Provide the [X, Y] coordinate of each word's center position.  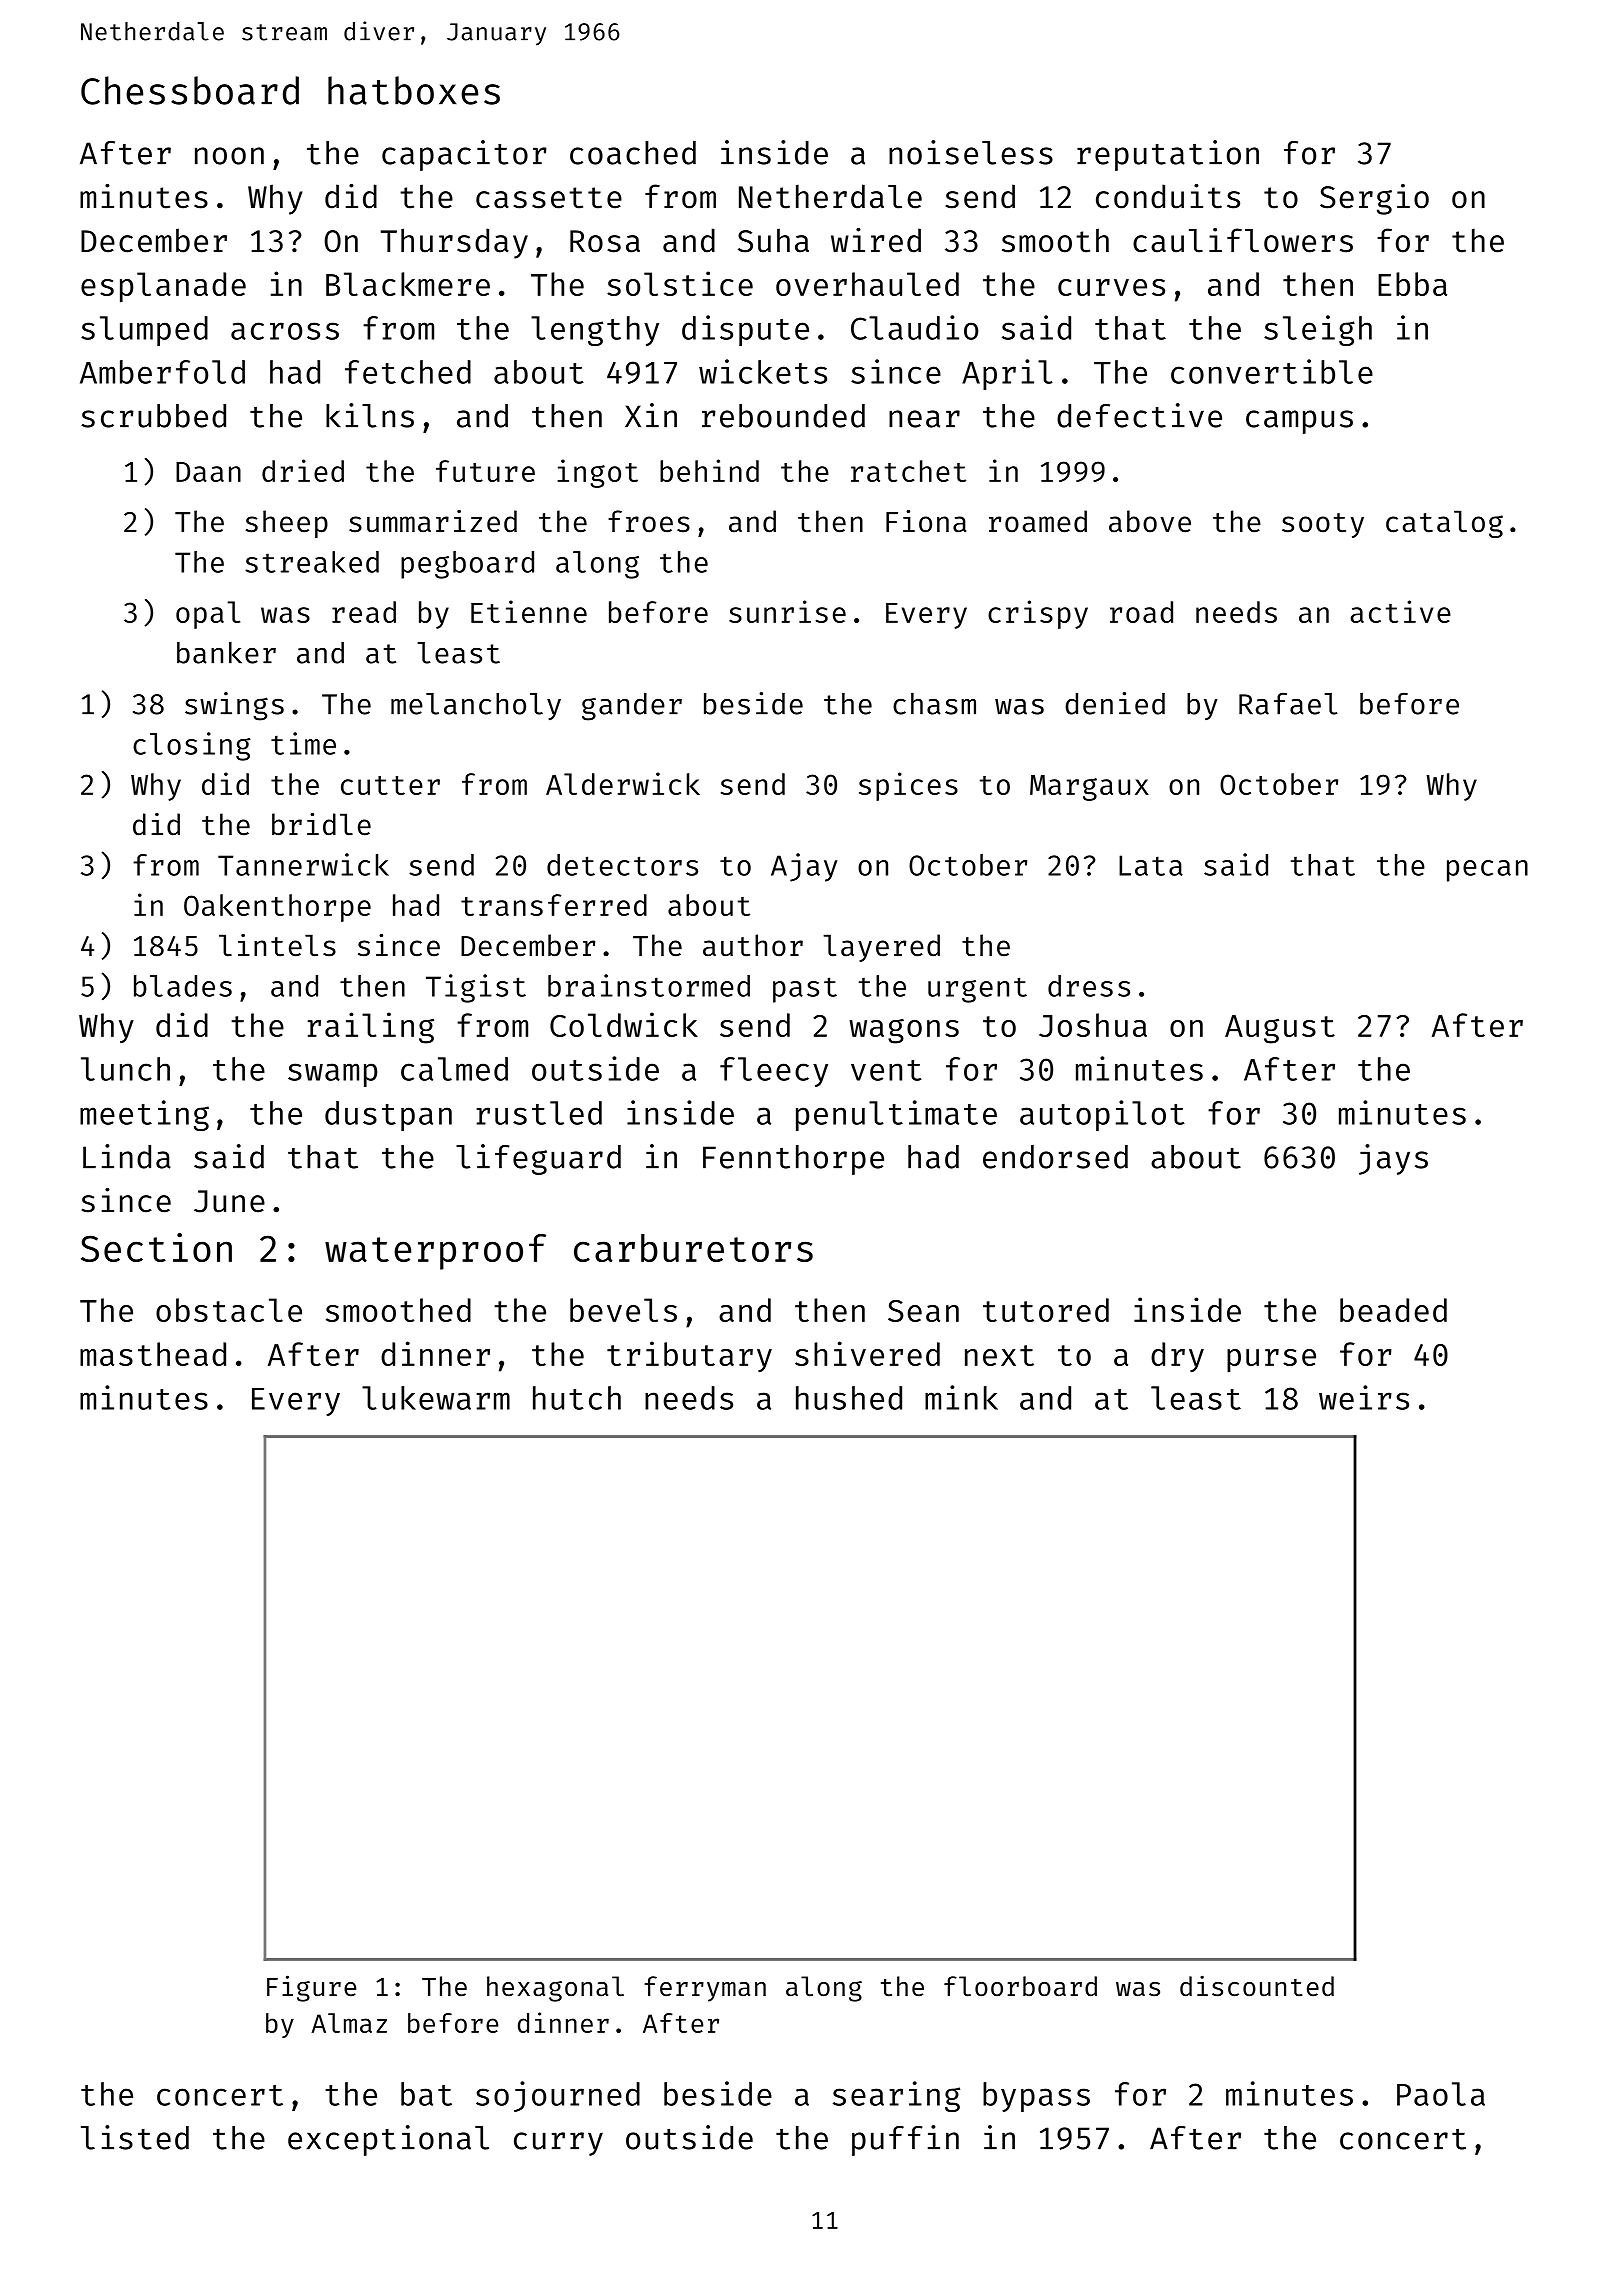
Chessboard [190, 90]
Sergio [1374, 199]
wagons [904, 1031]
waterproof [435, 1252]
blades [183, 986]
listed [135, 2137]
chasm [934, 704]
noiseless [971, 152]
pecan [1487, 871]
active [1401, 611]
